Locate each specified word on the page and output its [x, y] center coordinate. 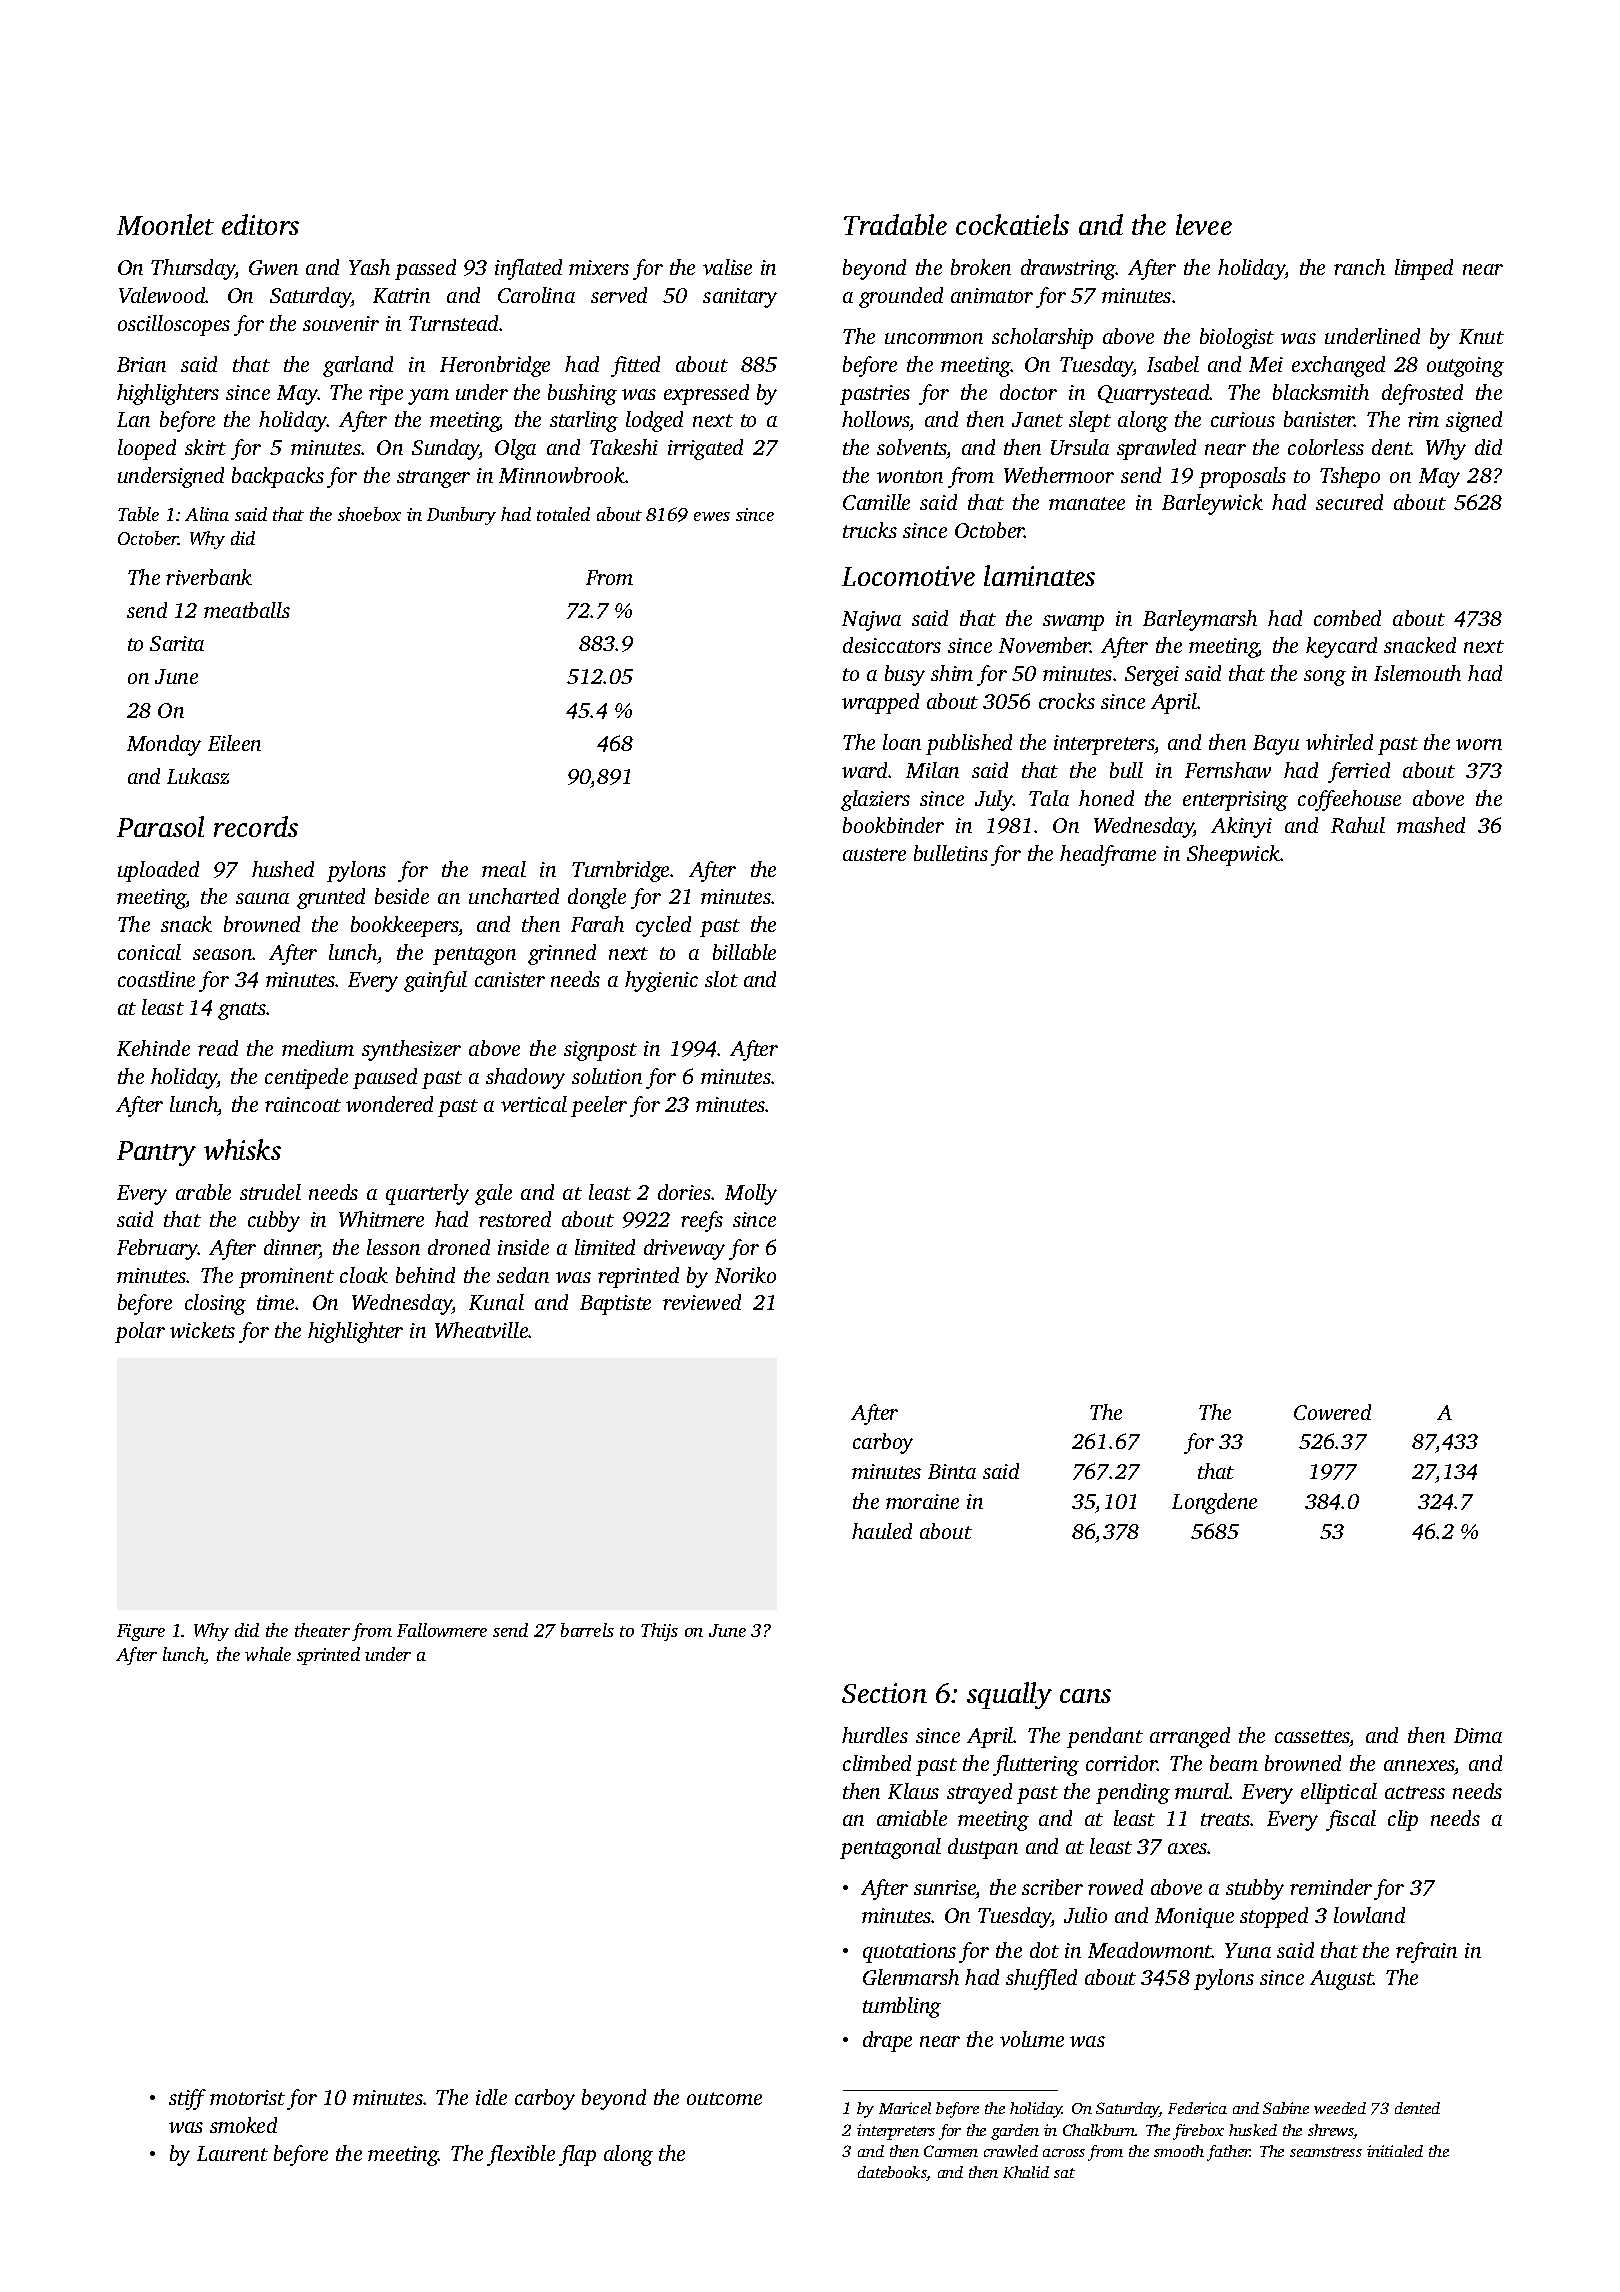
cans [1085, 1696]
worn [1479, 744]
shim [952, 673]
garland [358, 366]
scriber [1052, 1887]
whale [268, 1654]
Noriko [745, 1275]
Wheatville [482, 1330]
